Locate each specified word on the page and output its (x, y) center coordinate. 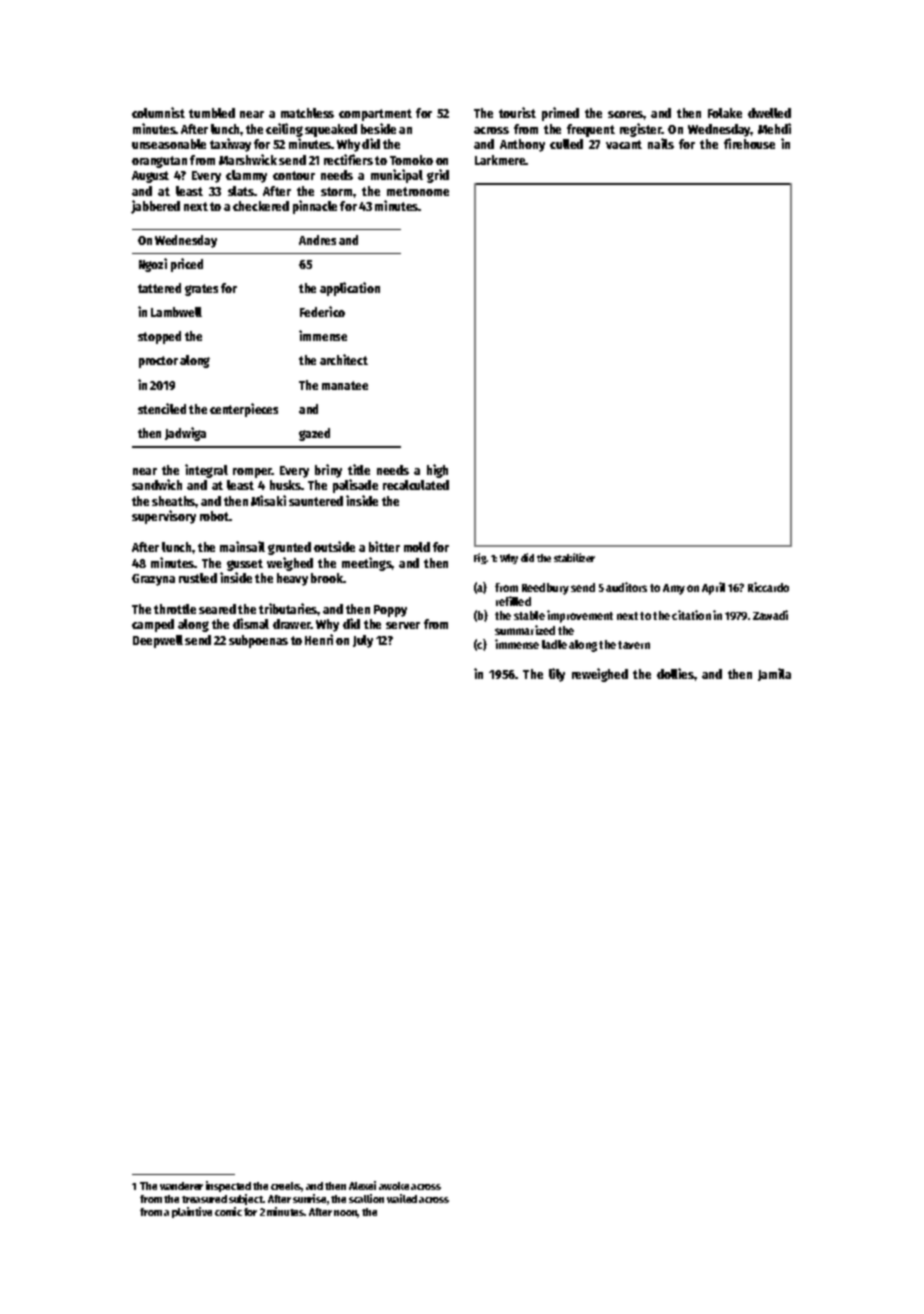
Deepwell (158, 641)
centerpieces (244, 410)
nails (661, 143)
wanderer (181, 1186)
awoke (394, 1186)
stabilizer (574, 557)
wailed (402, 1198)
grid (438, 176)
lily (557, 675)
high (437, 471)
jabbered (155, 207)
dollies (675, 673)
